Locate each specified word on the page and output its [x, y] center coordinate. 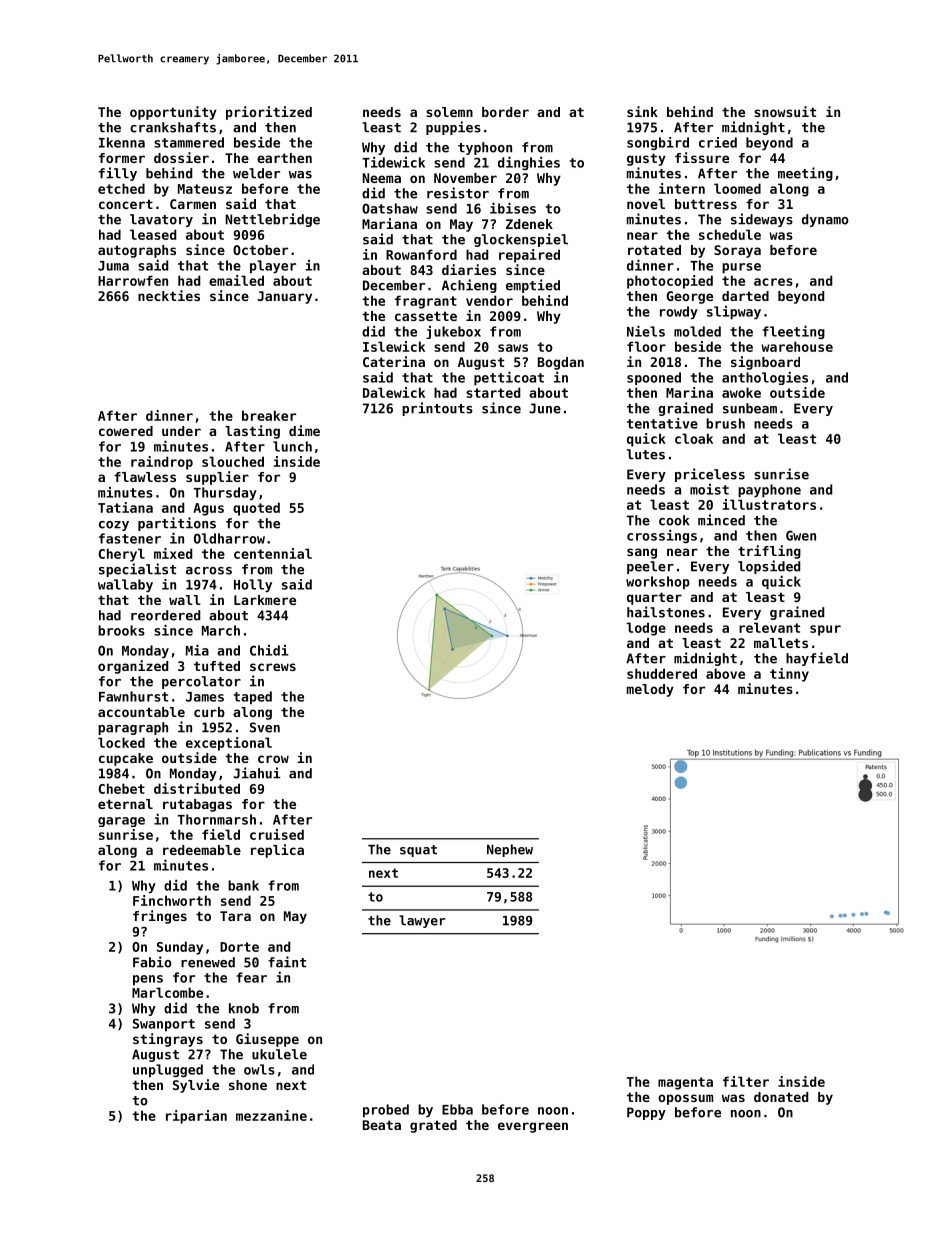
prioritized [269, 113]
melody [650, 690]
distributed [197, 788]
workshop [658, 583]
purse [741, 268]
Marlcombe [167, 992]
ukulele [279, 1054]
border [505, 112]
